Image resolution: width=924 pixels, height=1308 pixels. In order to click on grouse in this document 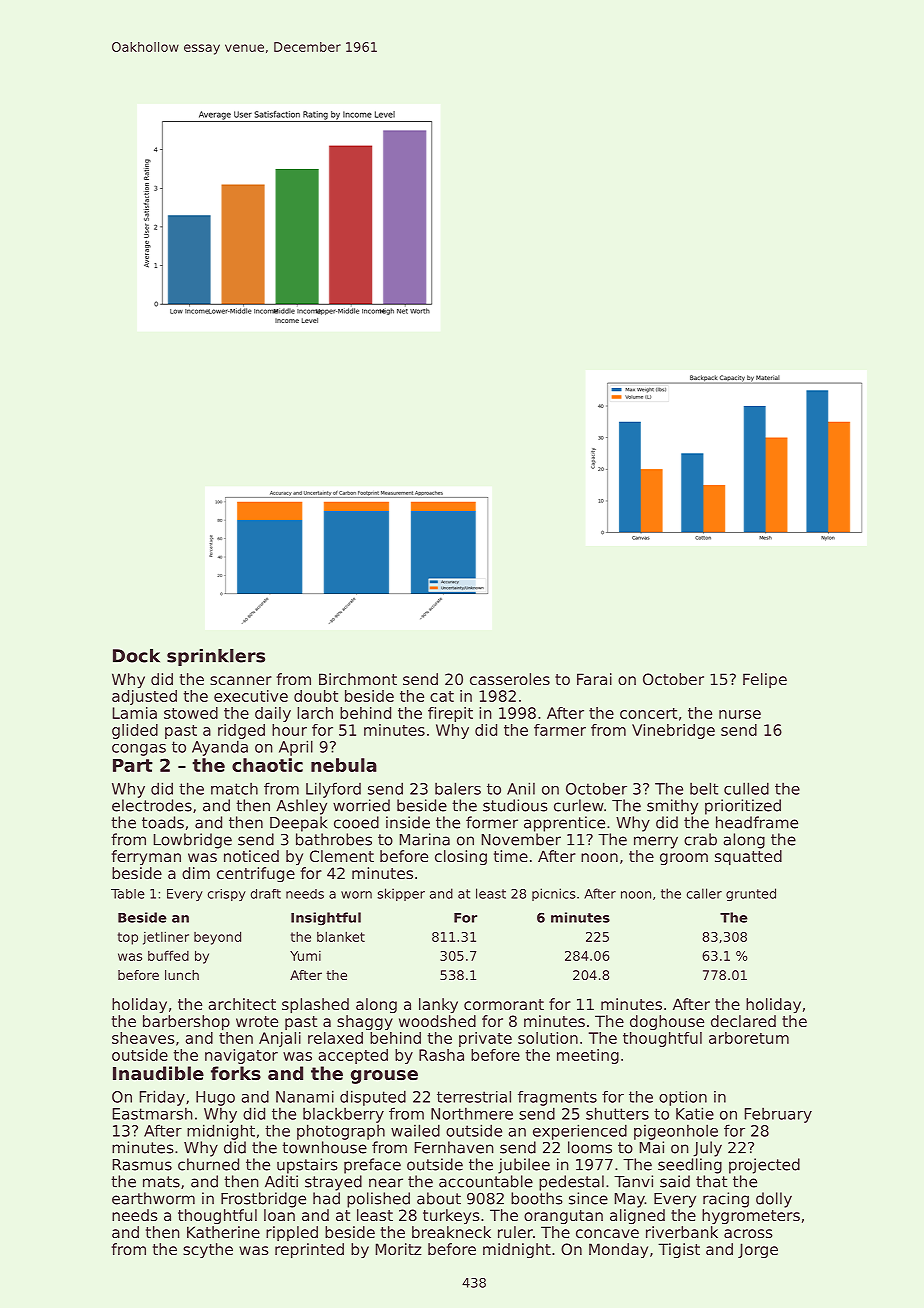, I will do `click(384, 1077)`.
